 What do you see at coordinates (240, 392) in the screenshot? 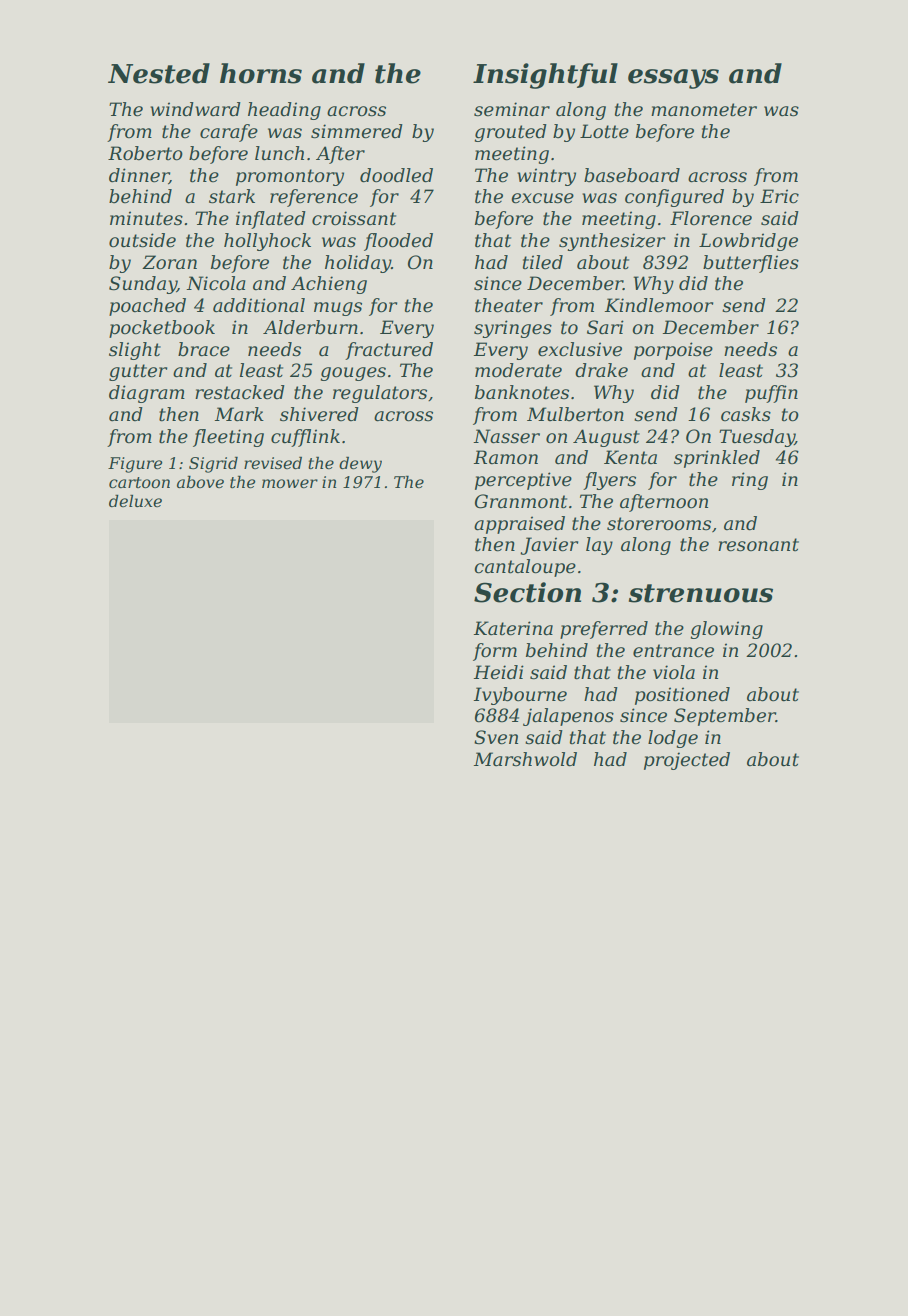
I see `restacked` at bounding box center [240, 392].
